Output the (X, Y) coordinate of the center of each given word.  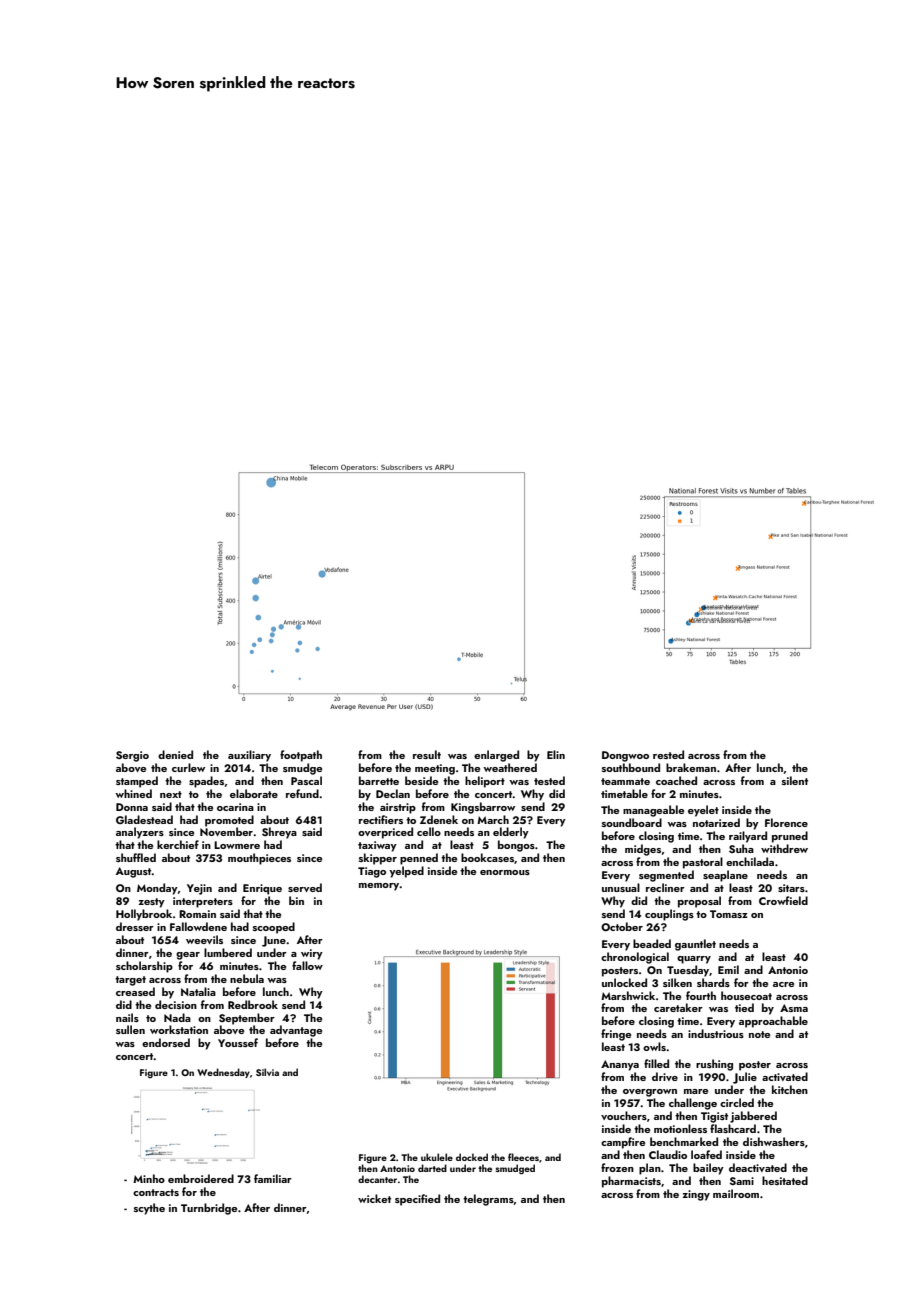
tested (549, 780)
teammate (625, 781)
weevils (204, 939)
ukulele (437, 1157)
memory (379, 887)
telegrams (488, 1200)
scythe (149, 1209)
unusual (621, 887)
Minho (149, 1178)
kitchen (790, 1089)
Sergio (132, 756)
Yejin (199, 889)
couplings (669, 915)
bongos (516, 846)
